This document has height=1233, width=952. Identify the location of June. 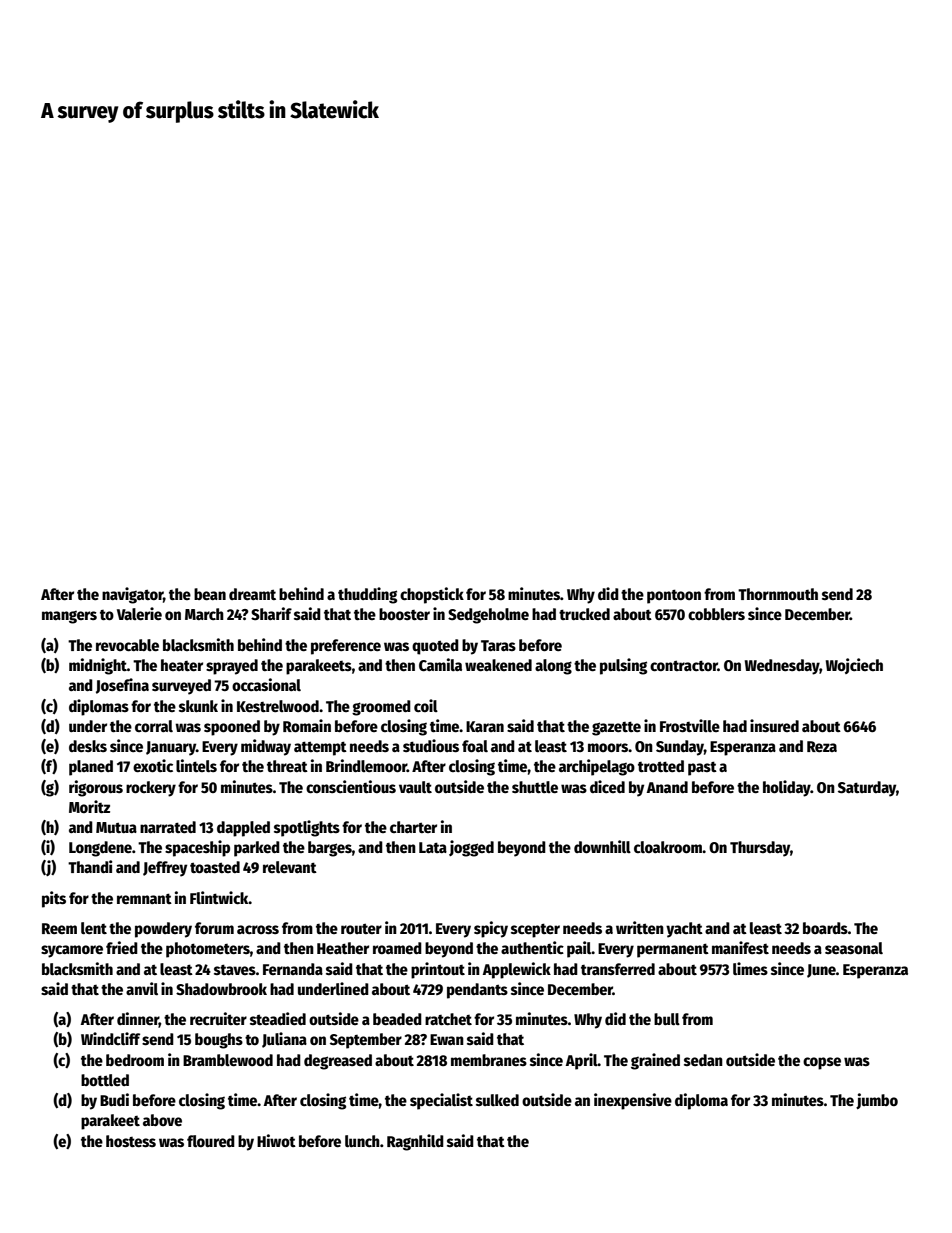
(821, 971).
